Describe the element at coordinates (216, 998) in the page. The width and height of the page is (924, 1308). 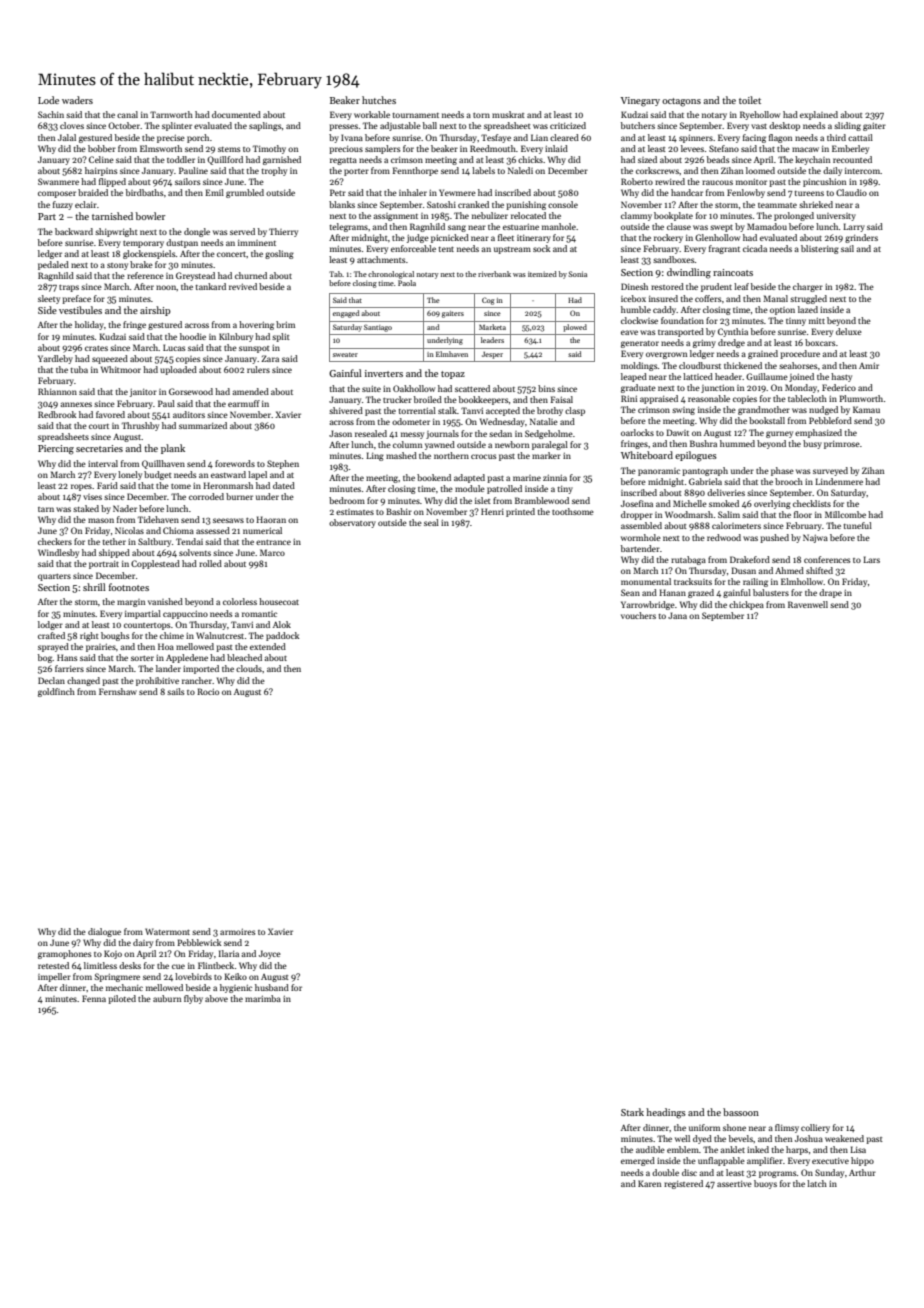
I see `above` at that location.
